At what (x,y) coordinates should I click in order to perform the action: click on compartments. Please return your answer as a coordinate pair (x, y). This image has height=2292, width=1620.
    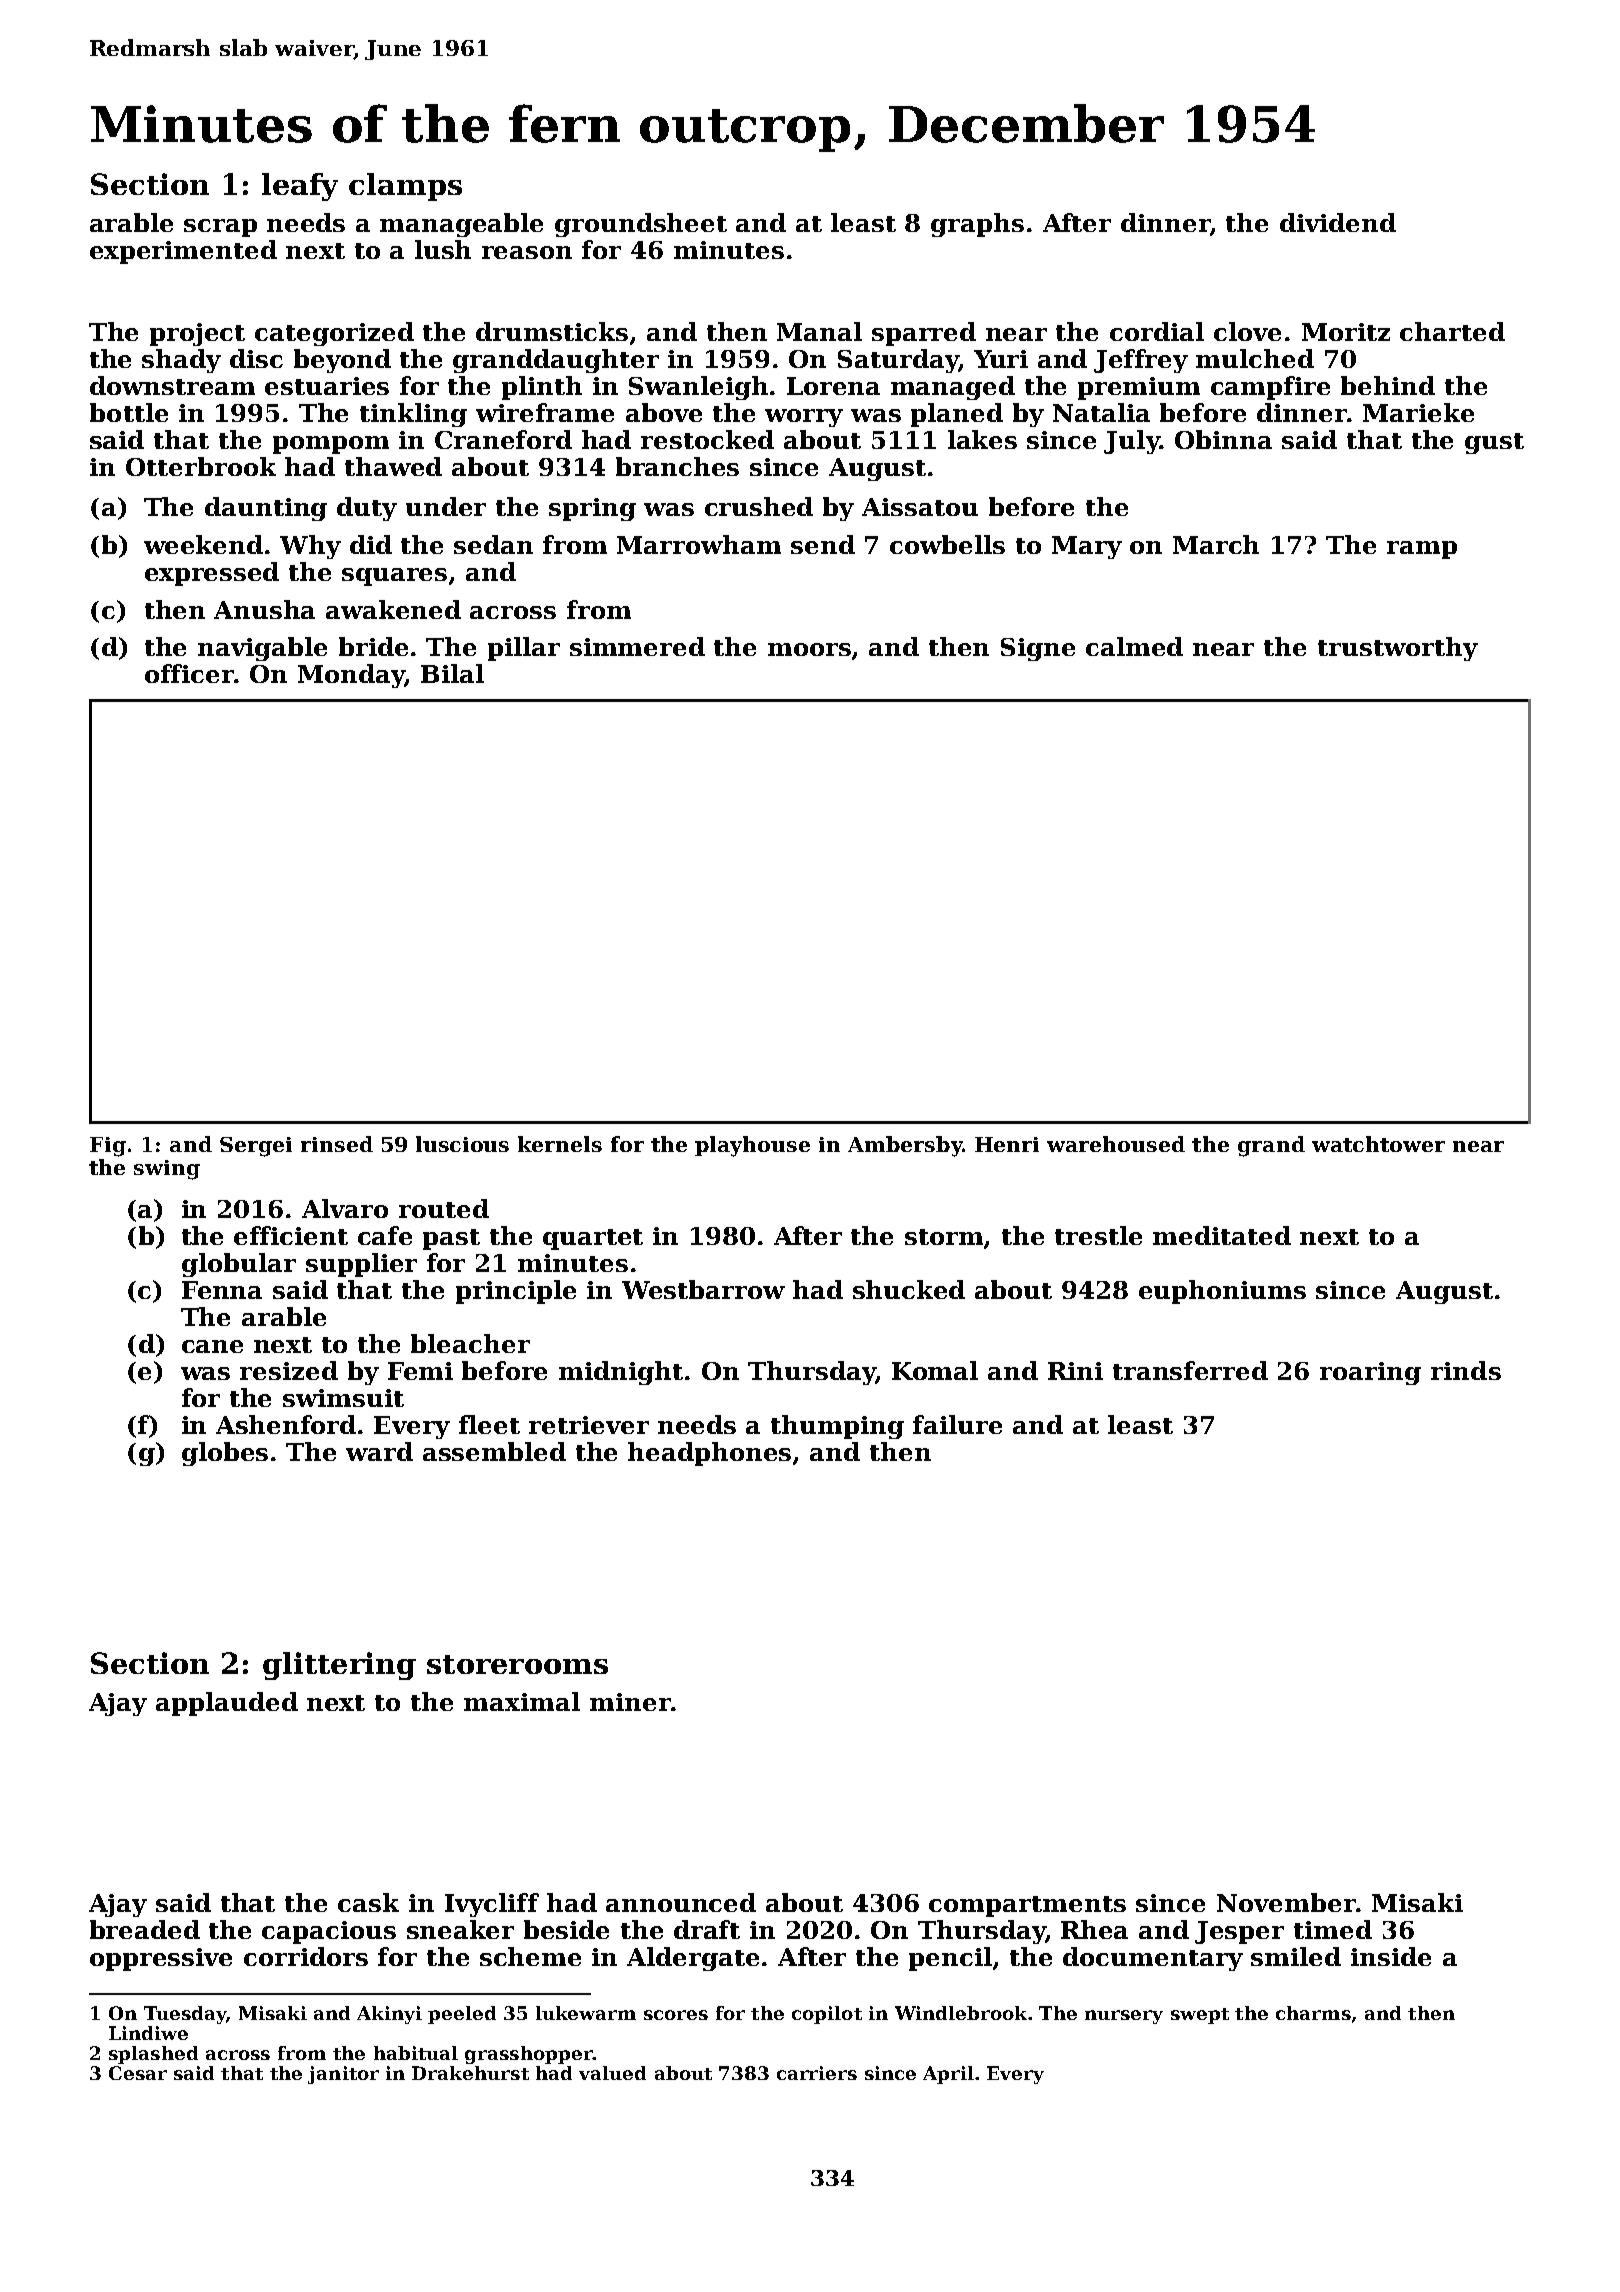
    Looking at the image, I should click on (1027, 1906).
